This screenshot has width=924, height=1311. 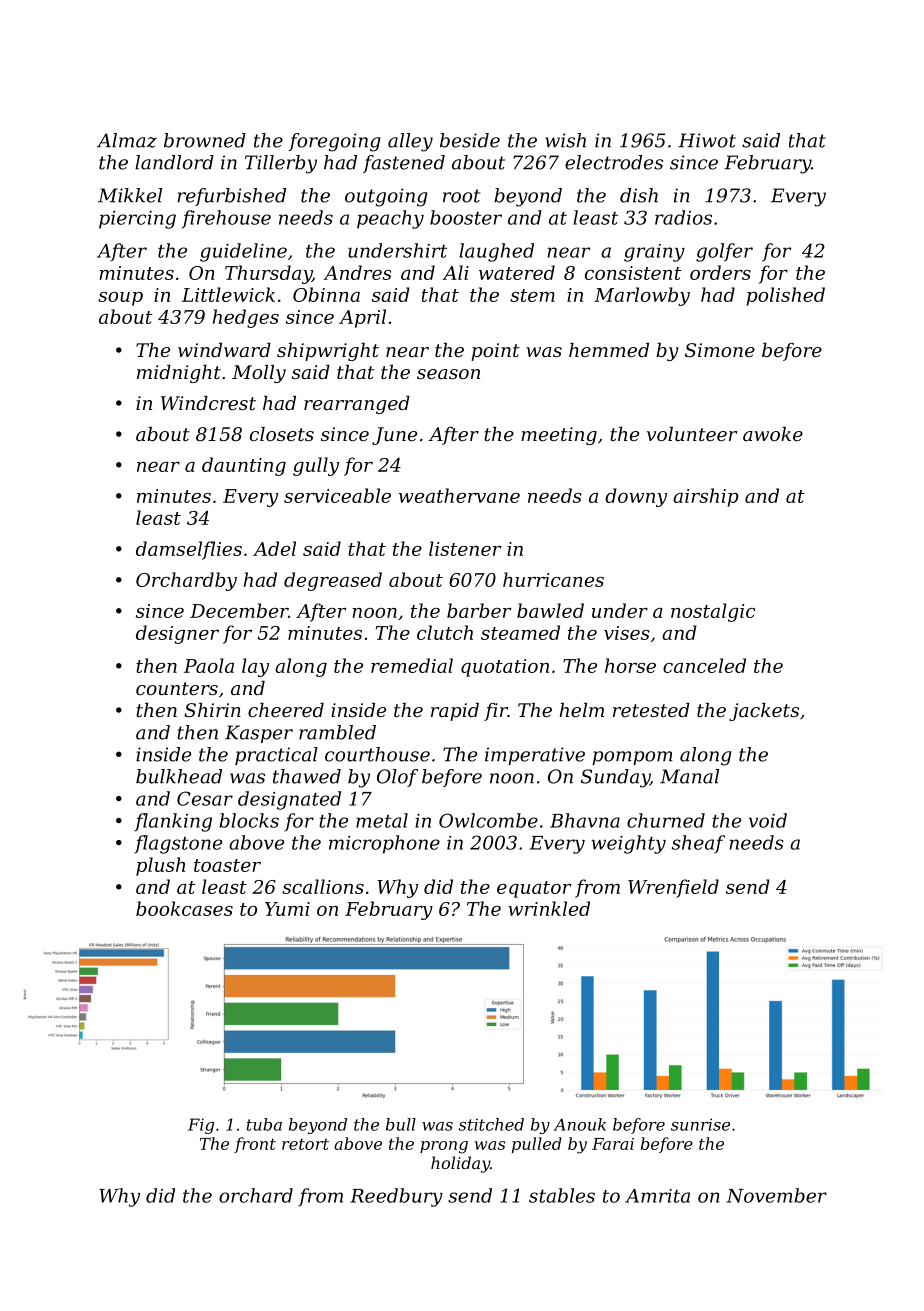 I want to click on Bhavna, so click(x=585, y=820).
